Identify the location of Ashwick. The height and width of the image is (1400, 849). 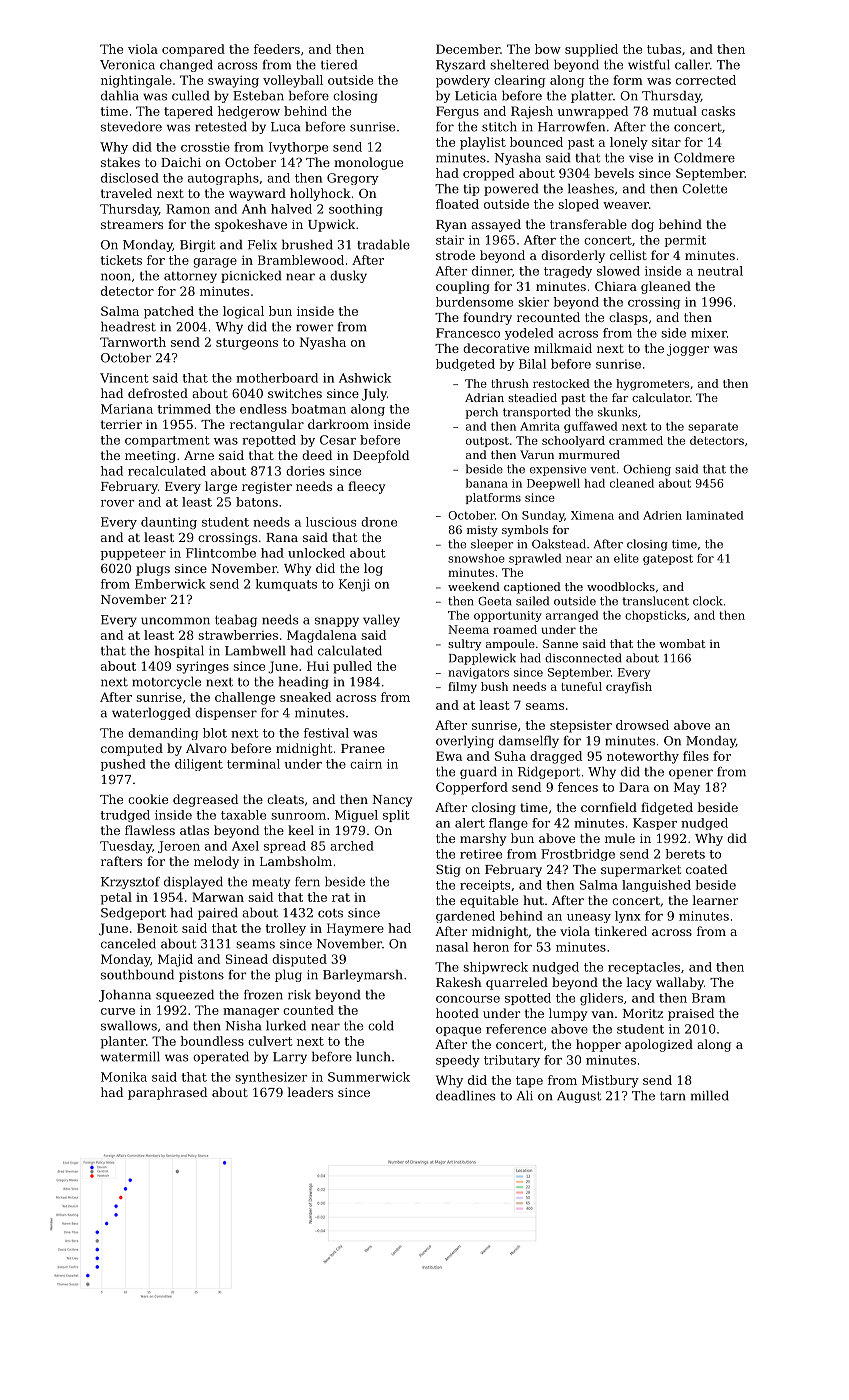
(365, 378).
